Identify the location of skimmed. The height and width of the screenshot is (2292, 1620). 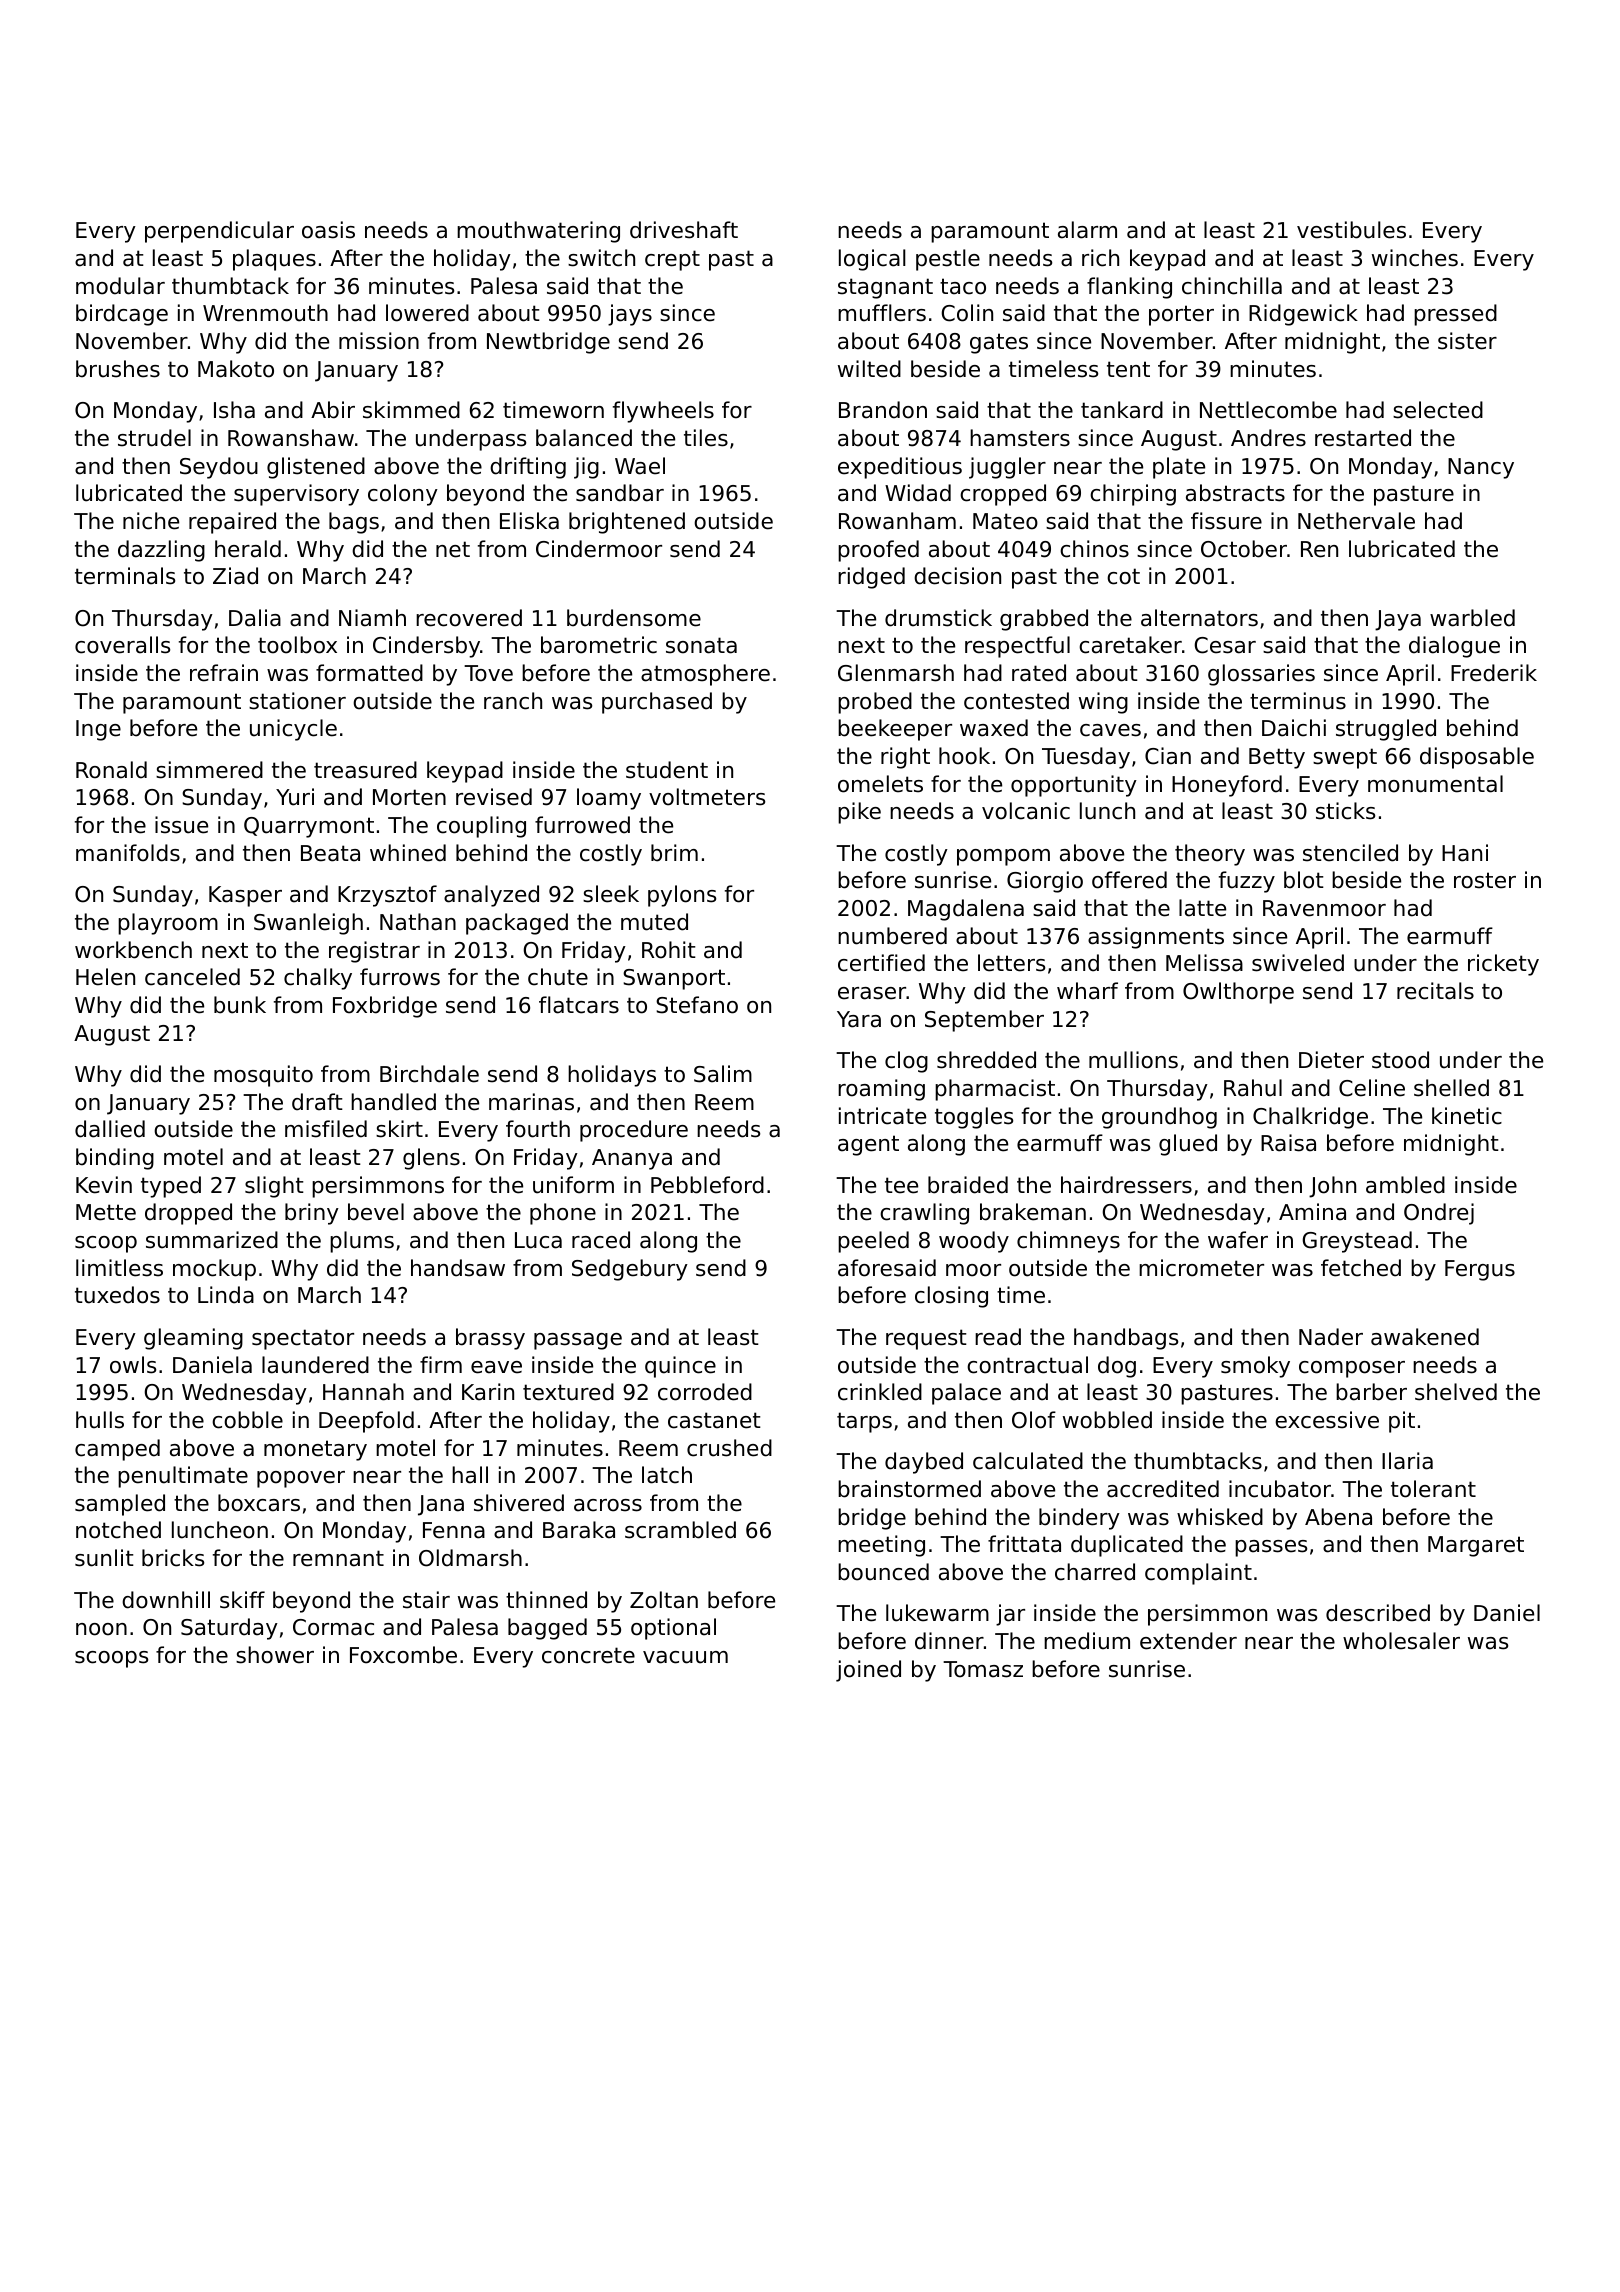
(411, 410).
